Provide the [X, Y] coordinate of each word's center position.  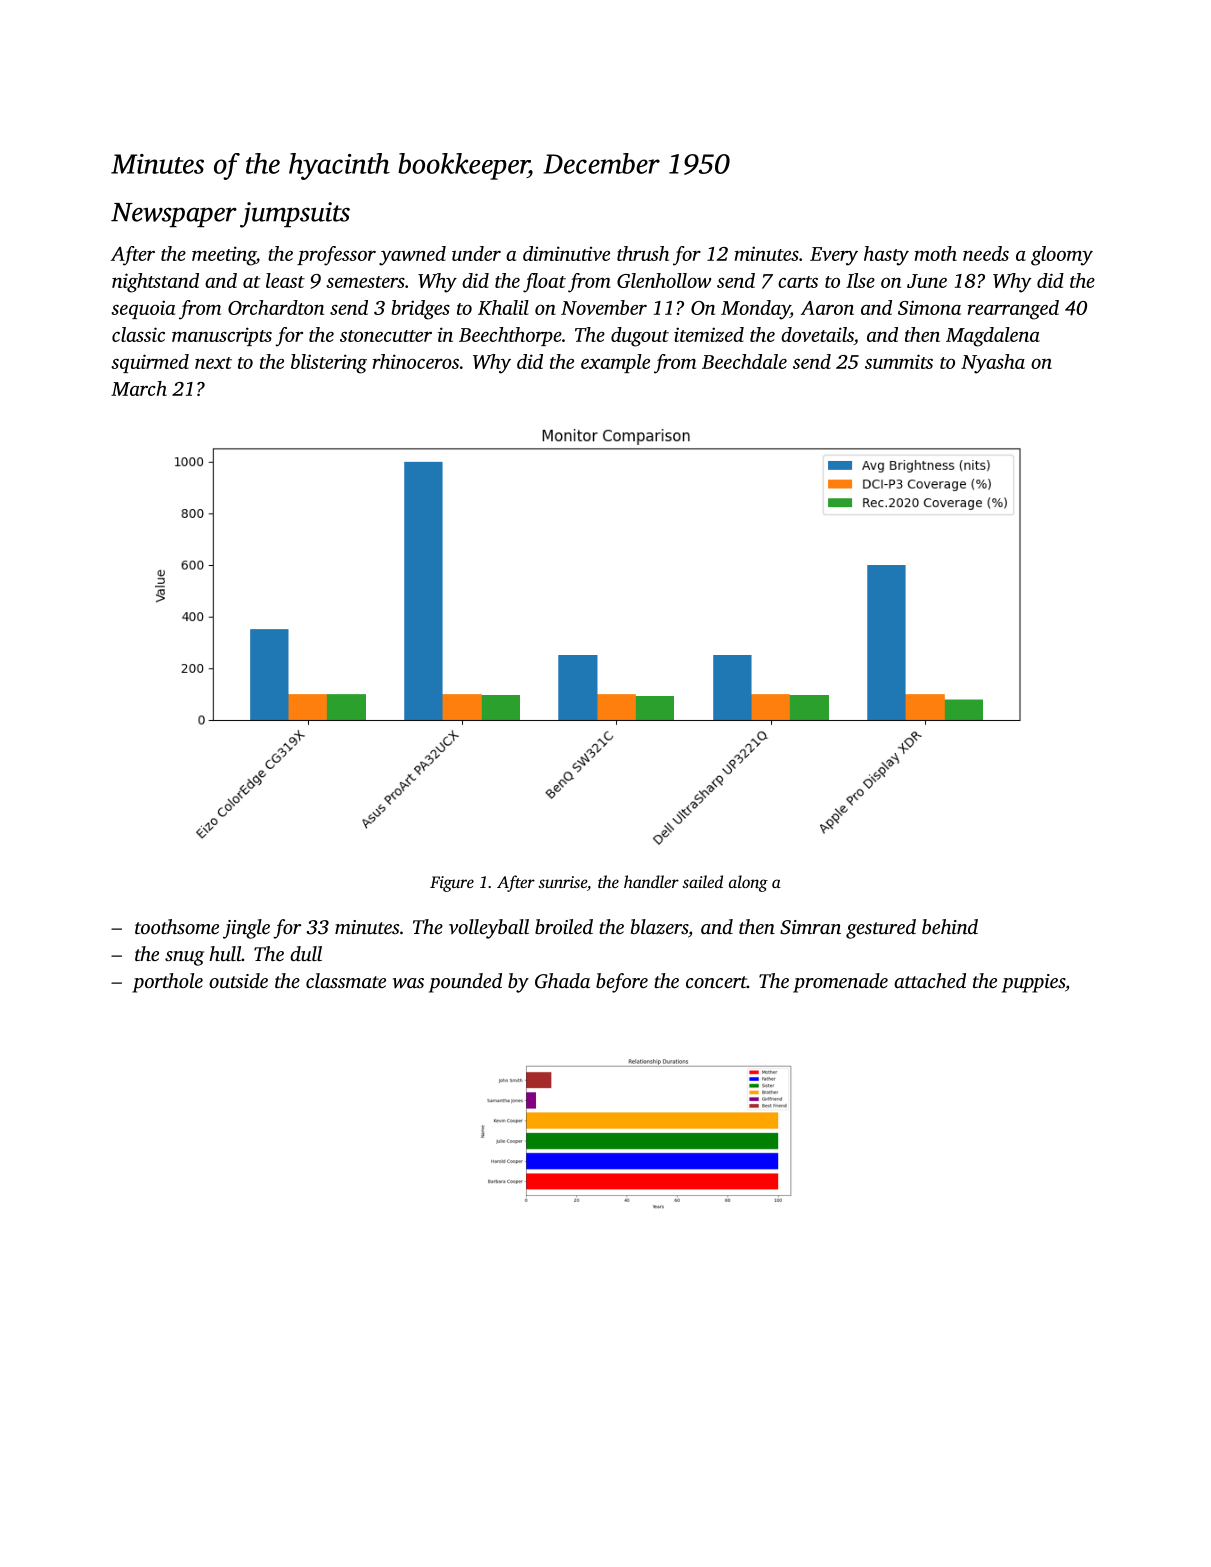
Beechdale [744, 361]
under [476, 253]
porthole [167, 983]
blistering [329, 364]
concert [716, 982]
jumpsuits [295, 215]
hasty [886, 256]
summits [899, 361]
